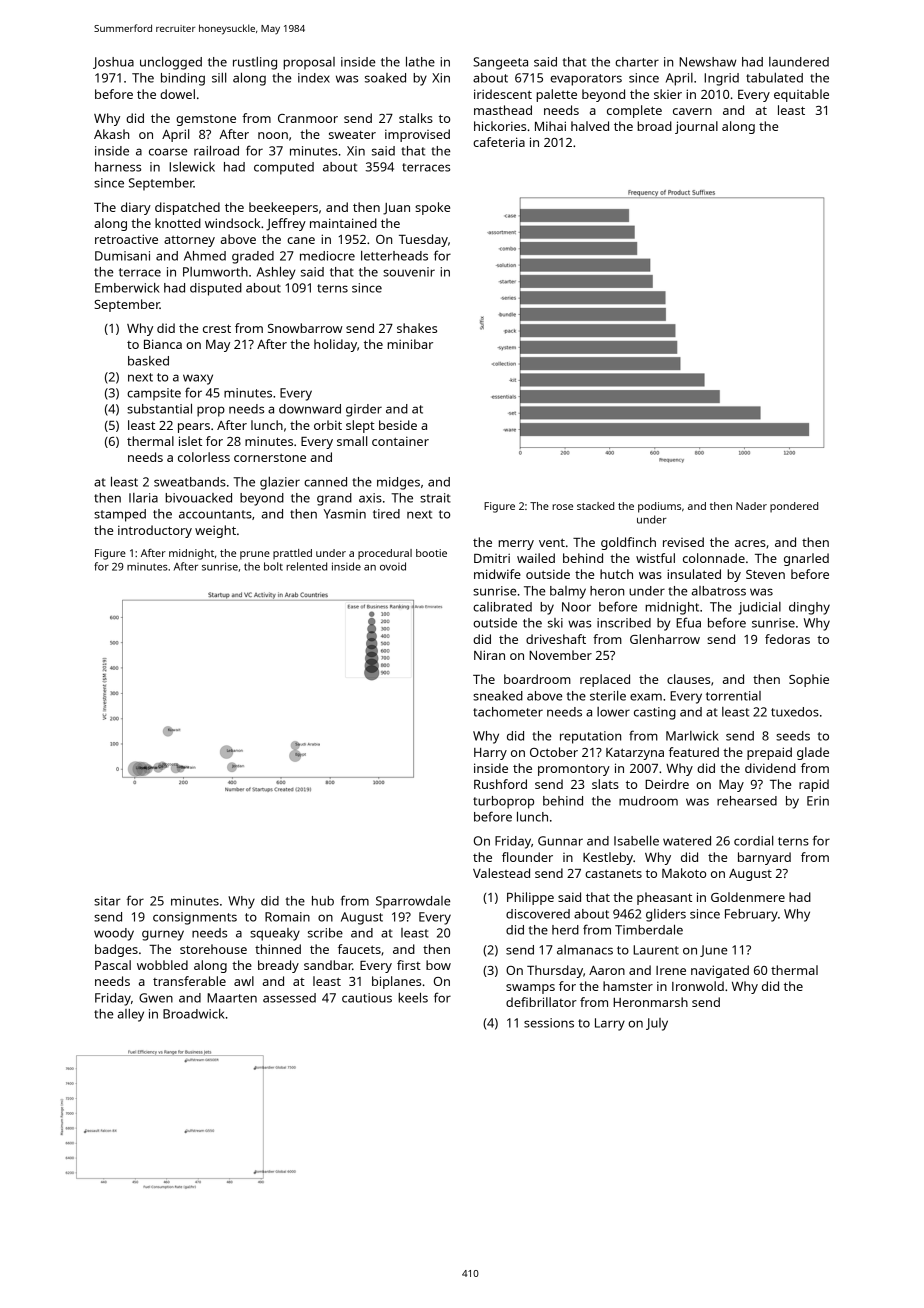 This screenshot has width=924, height=1308. Describe the element at coordinates (489, 655) in the screenshot. I see `Niran` at that location.
